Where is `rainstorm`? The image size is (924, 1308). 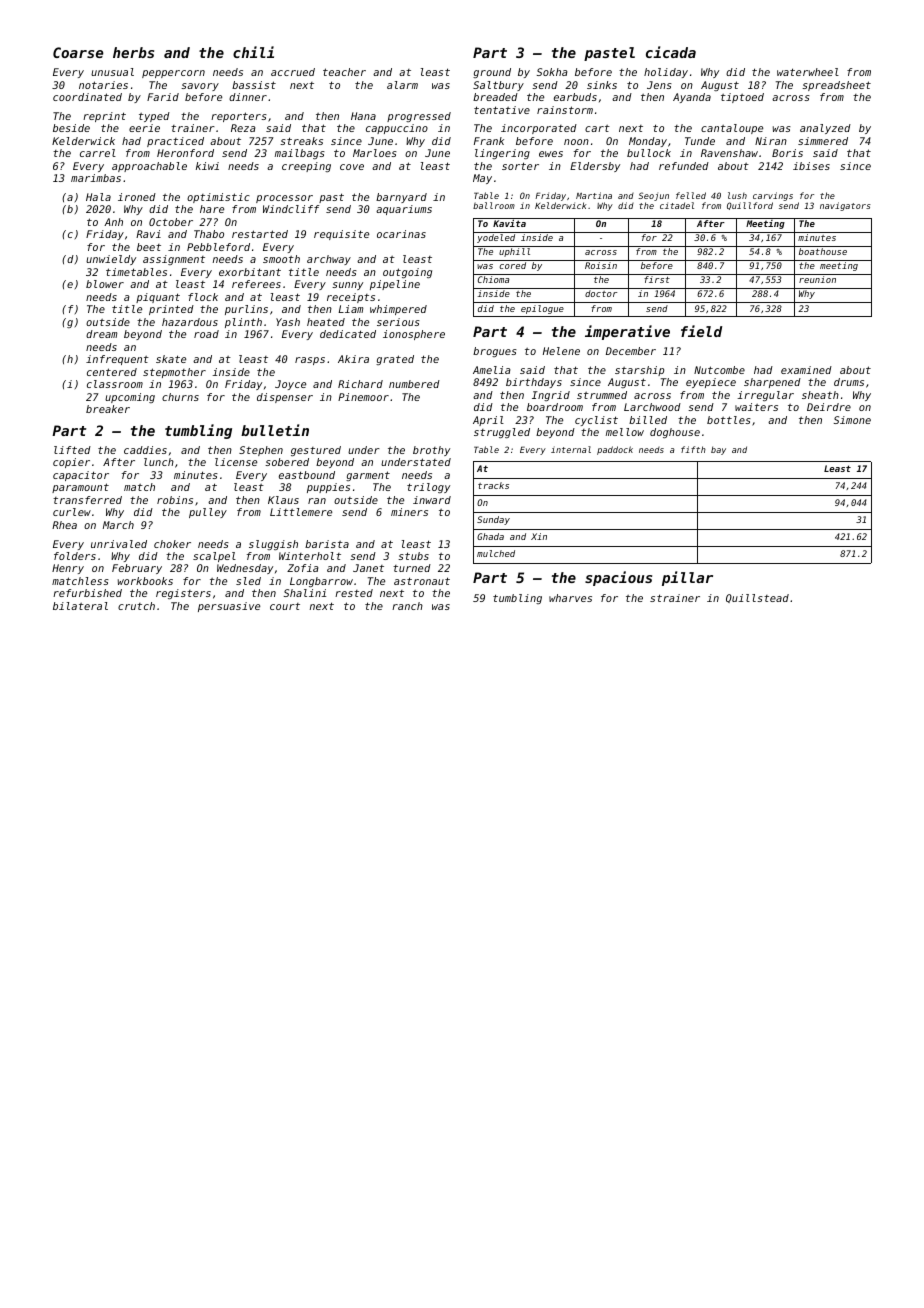
rainstorm is located at coordinates (565, 110).
